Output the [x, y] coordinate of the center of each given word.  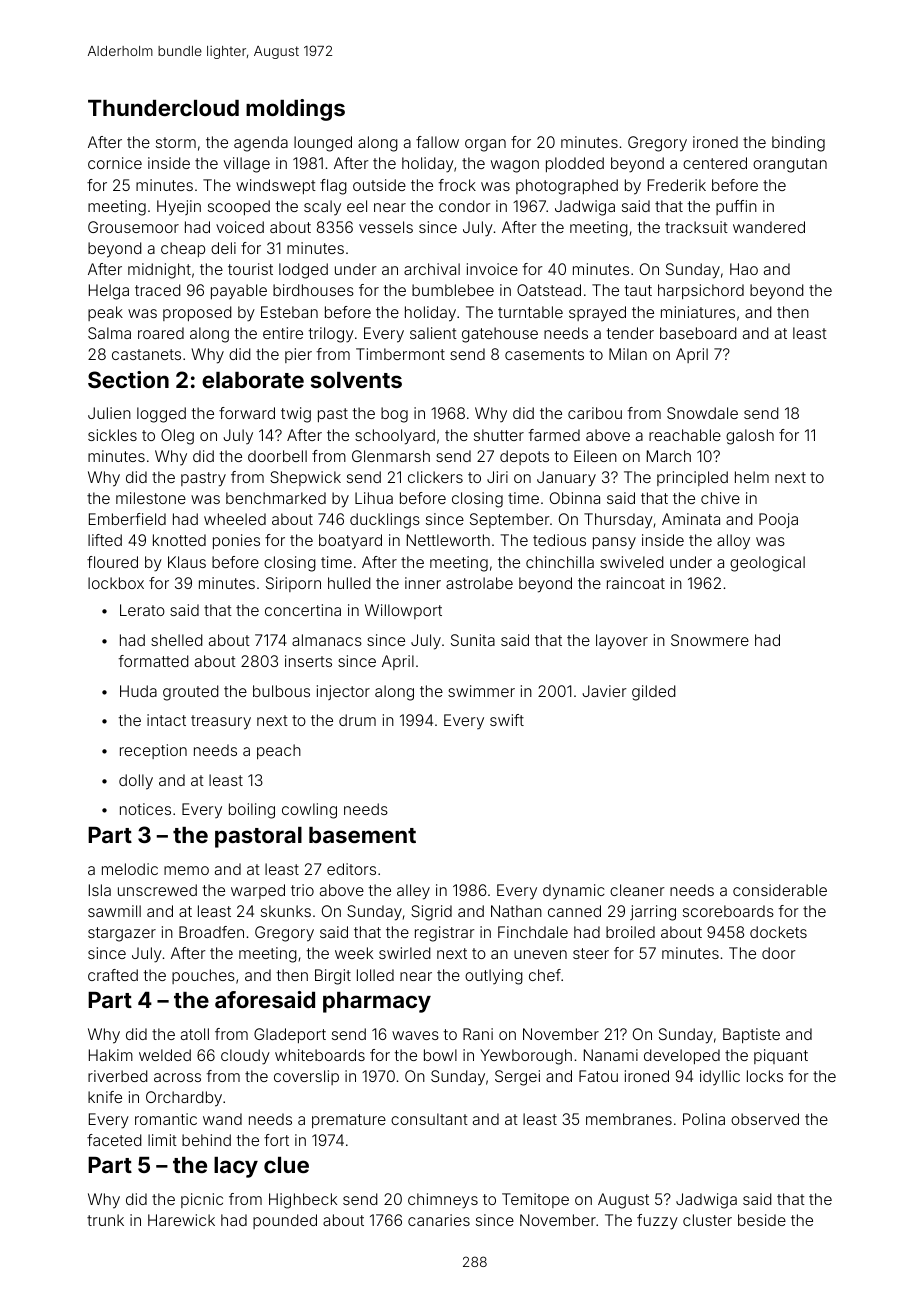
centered [715, 163]
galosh [750, 437]
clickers [435, 477]
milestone [151, 498]
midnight [159, 271]
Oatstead [549, 290]
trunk [105, 1220]
